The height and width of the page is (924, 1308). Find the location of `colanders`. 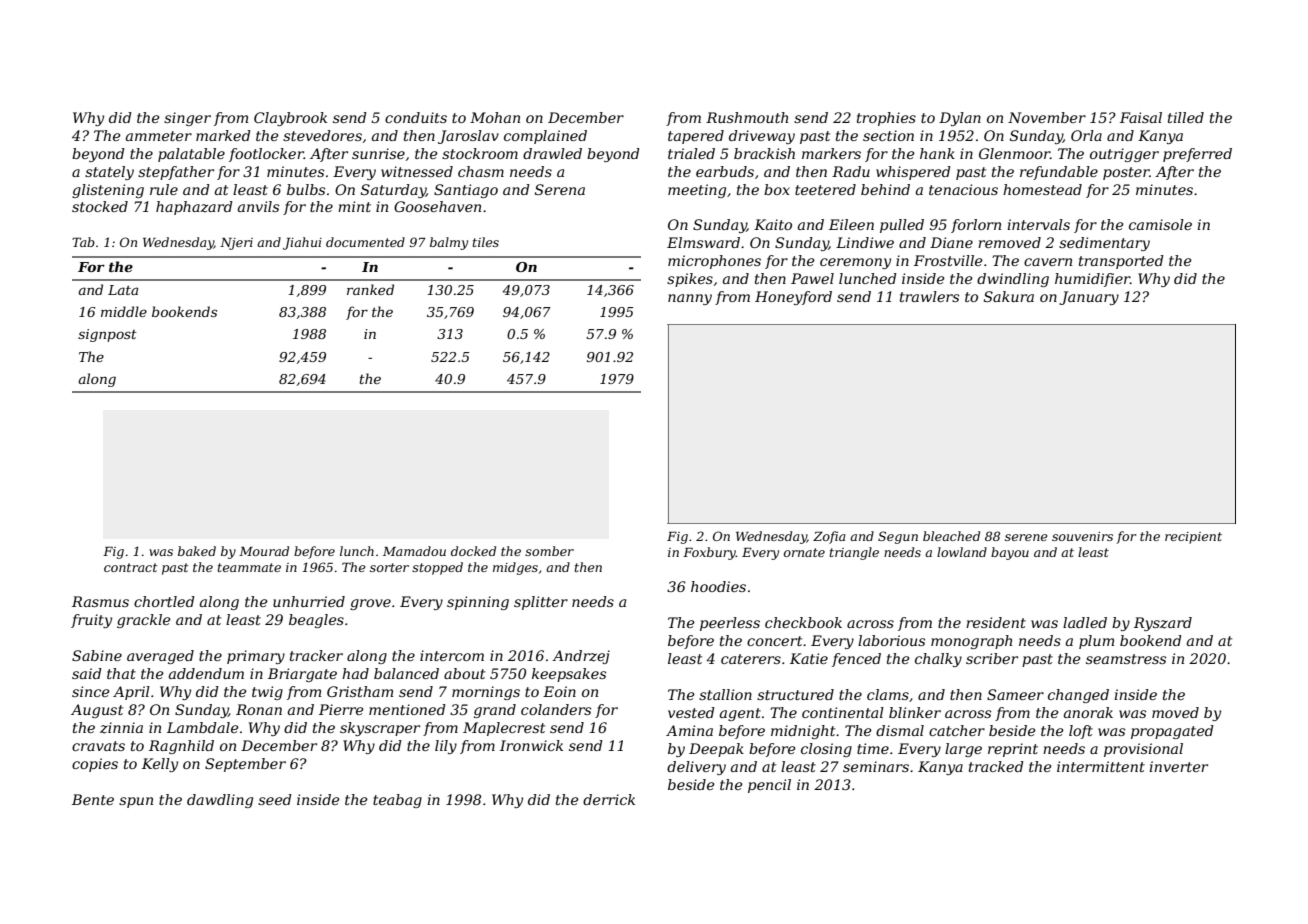

colanders is located at coordinates (556, 709).
